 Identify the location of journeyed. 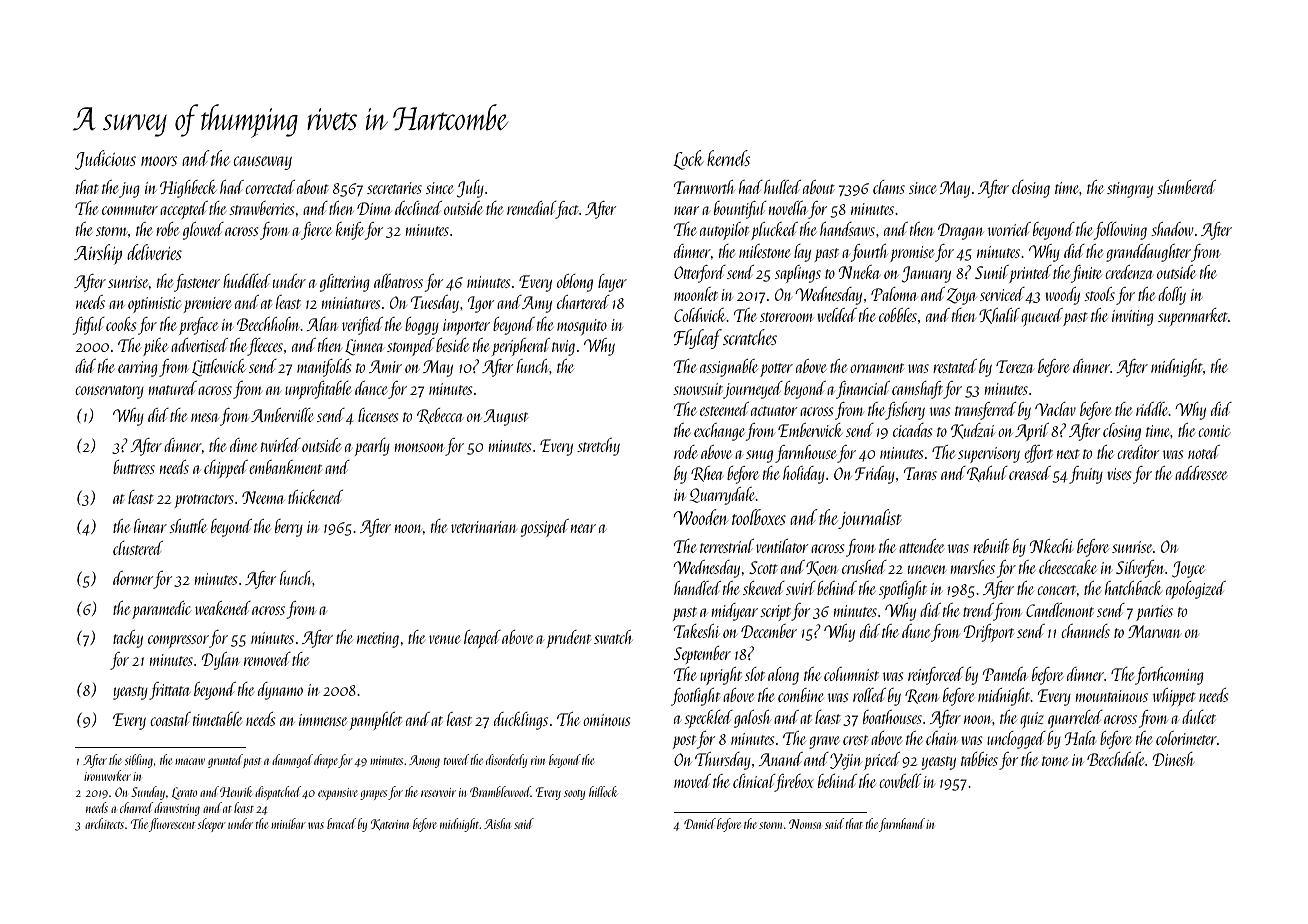
(753, 390).
